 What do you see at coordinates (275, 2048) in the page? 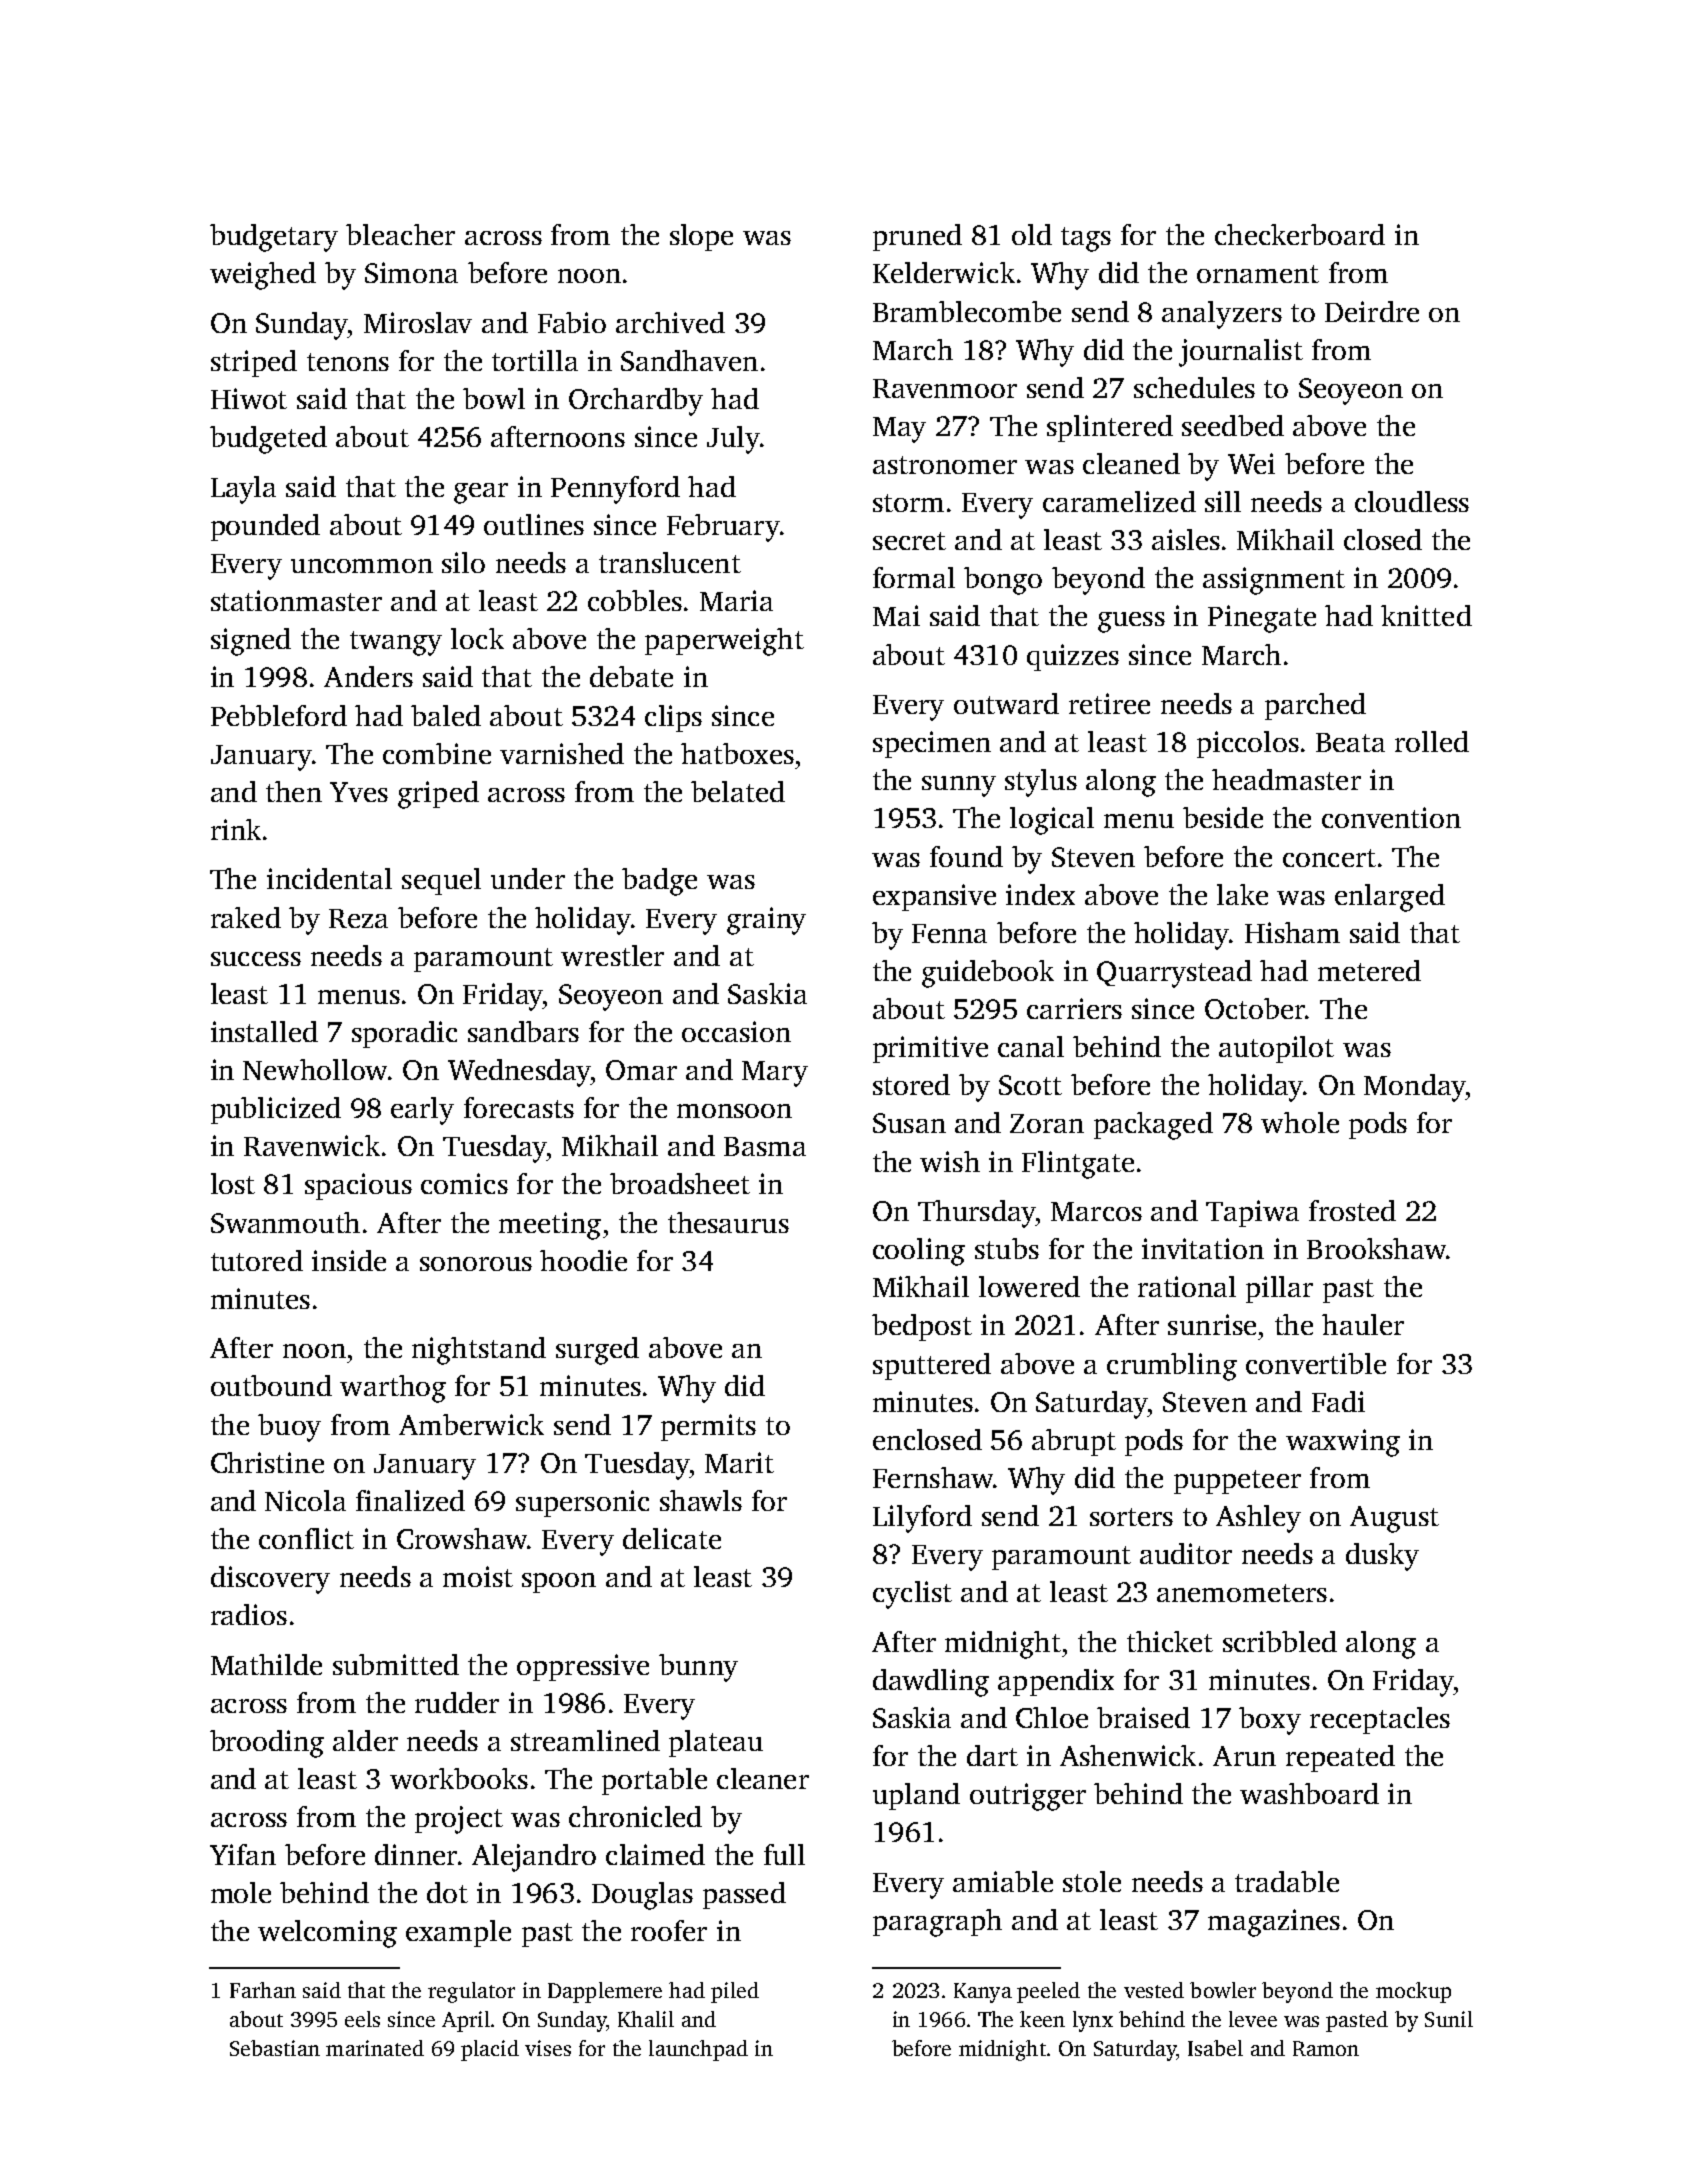
I see `Sebastian` at bounding box center [275, 2048].
